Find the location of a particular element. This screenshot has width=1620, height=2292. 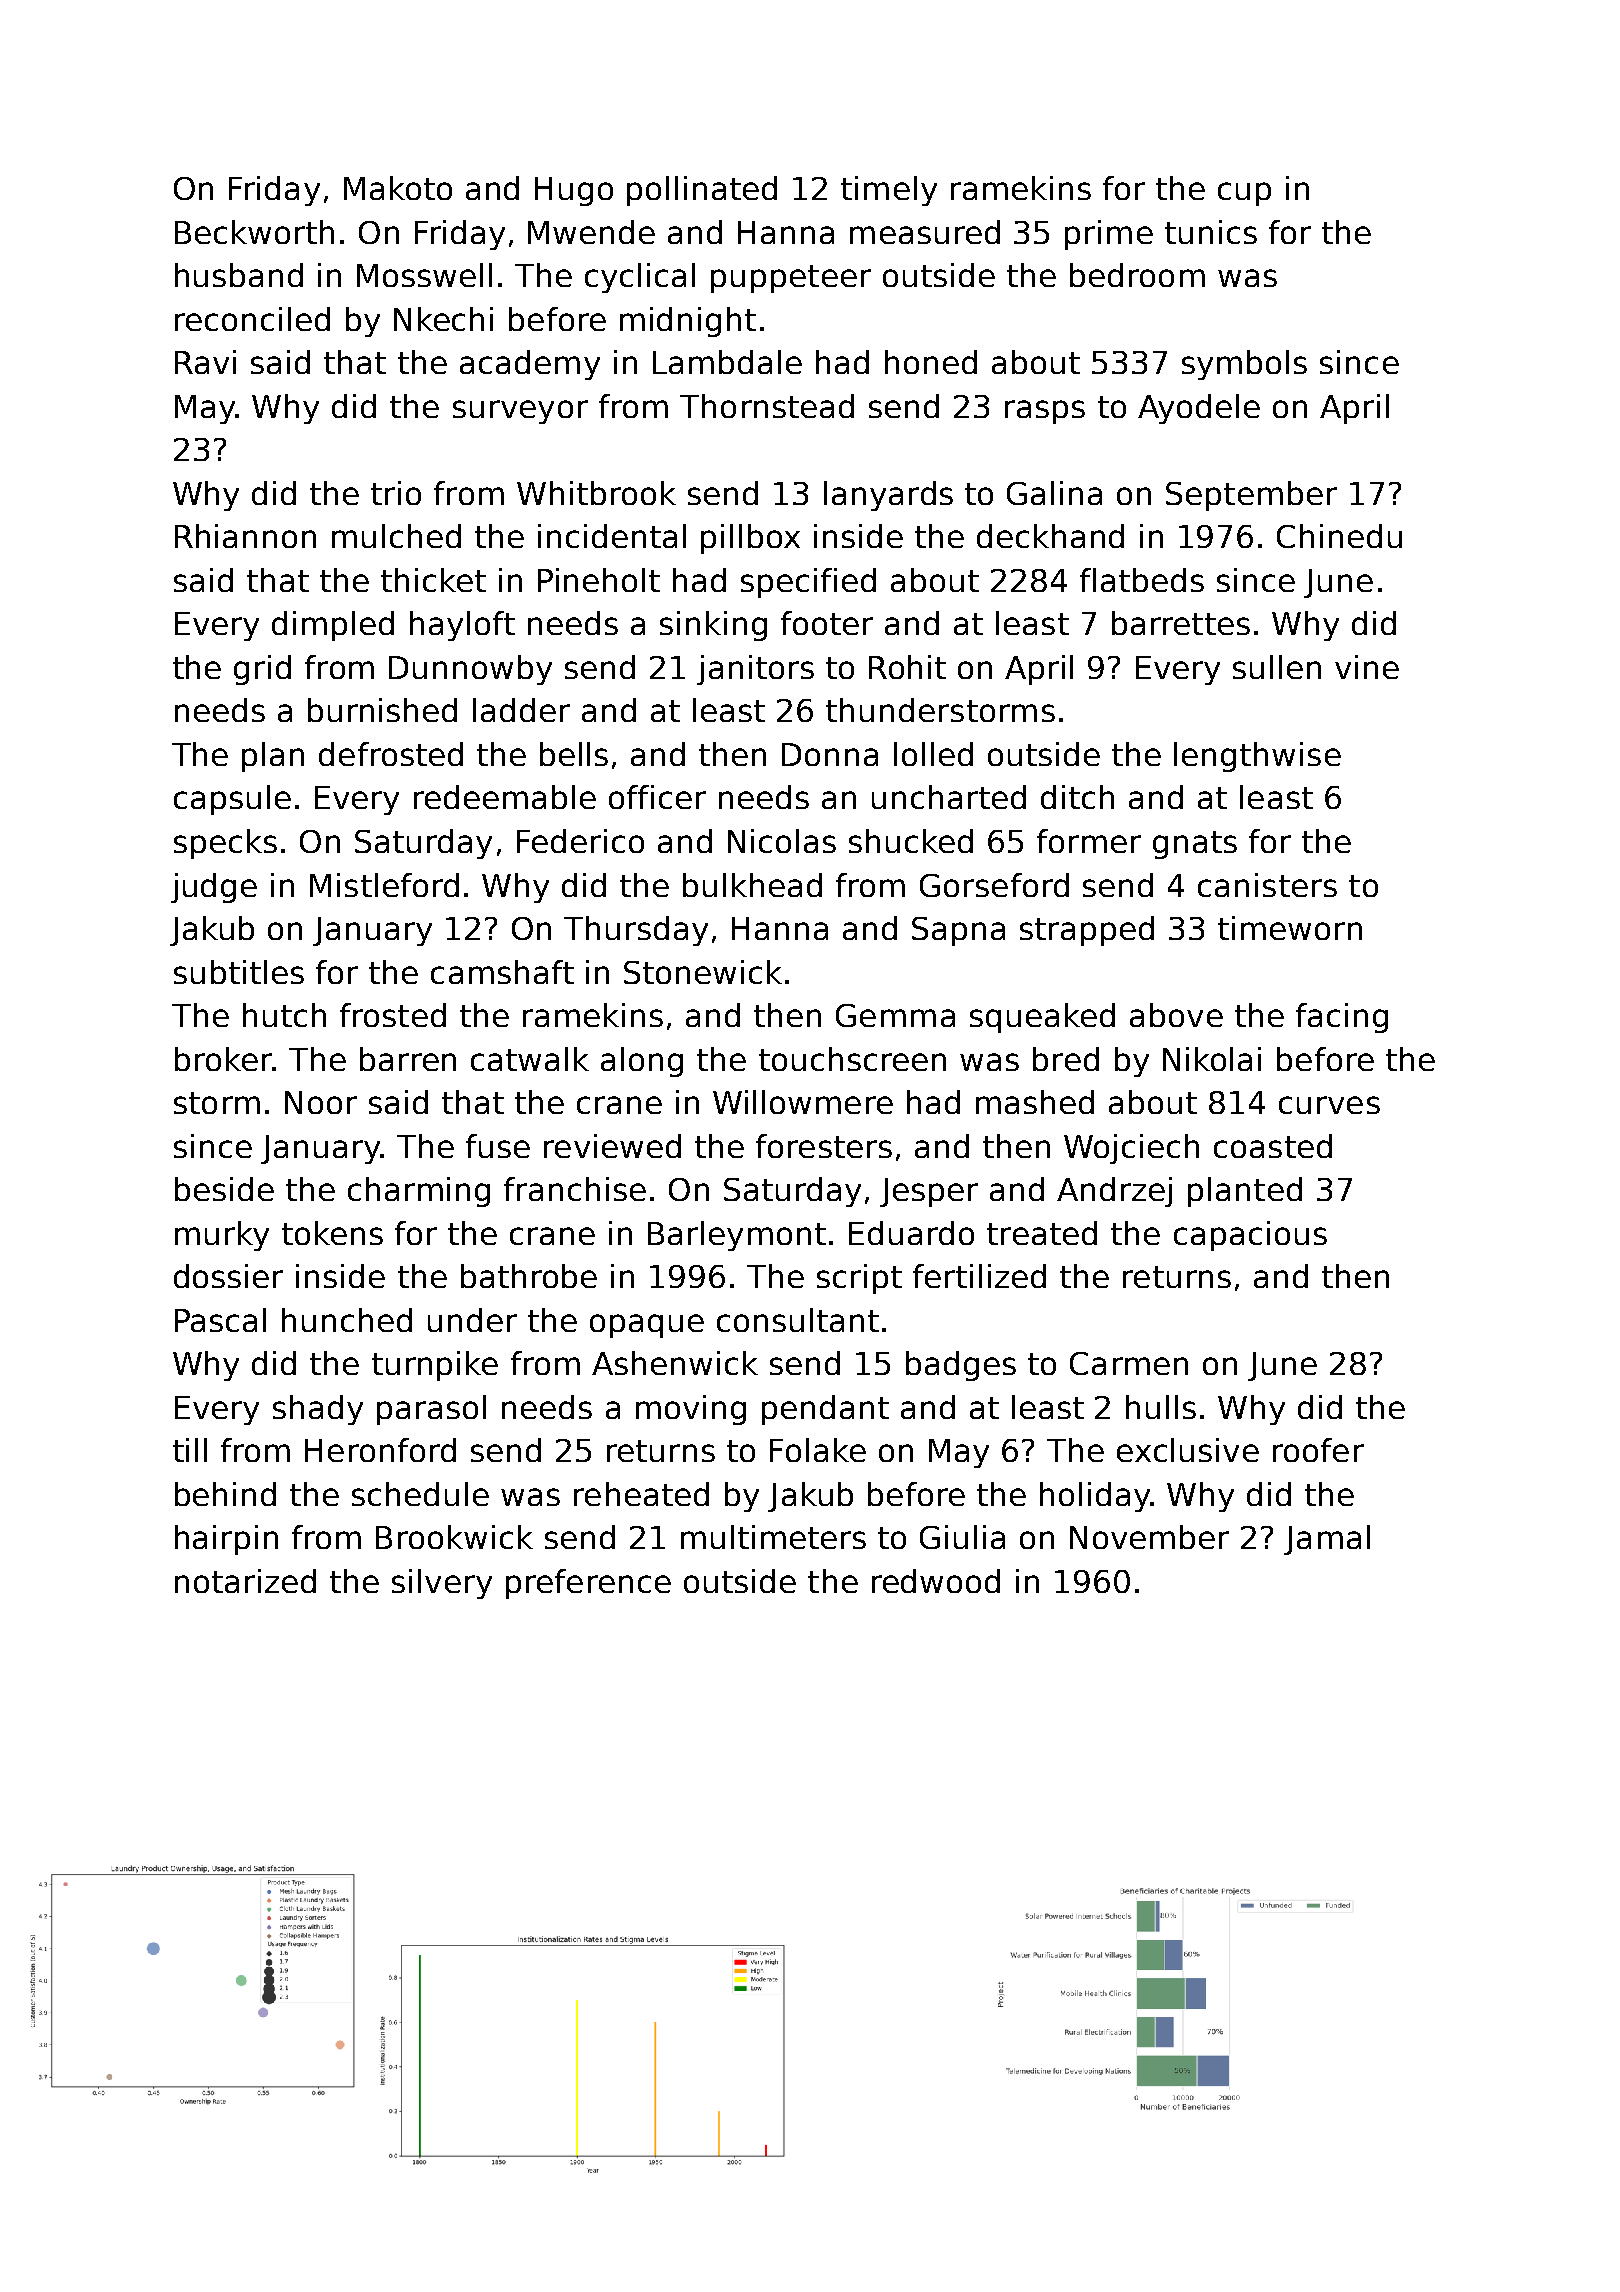

canisters is located at coordinates (1267, 885).
